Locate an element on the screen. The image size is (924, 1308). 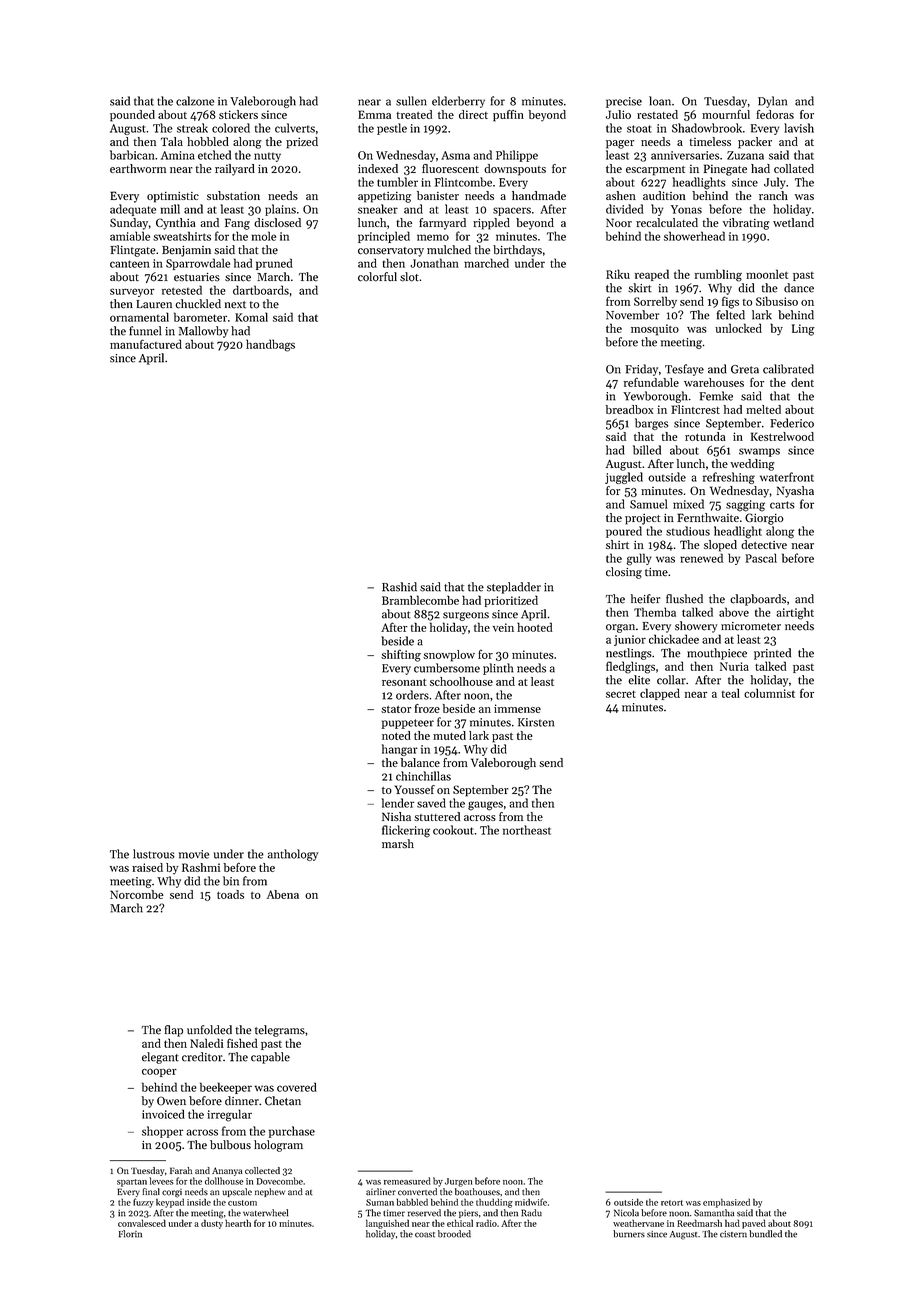
Florin is located at coordinates (130, 1234).
